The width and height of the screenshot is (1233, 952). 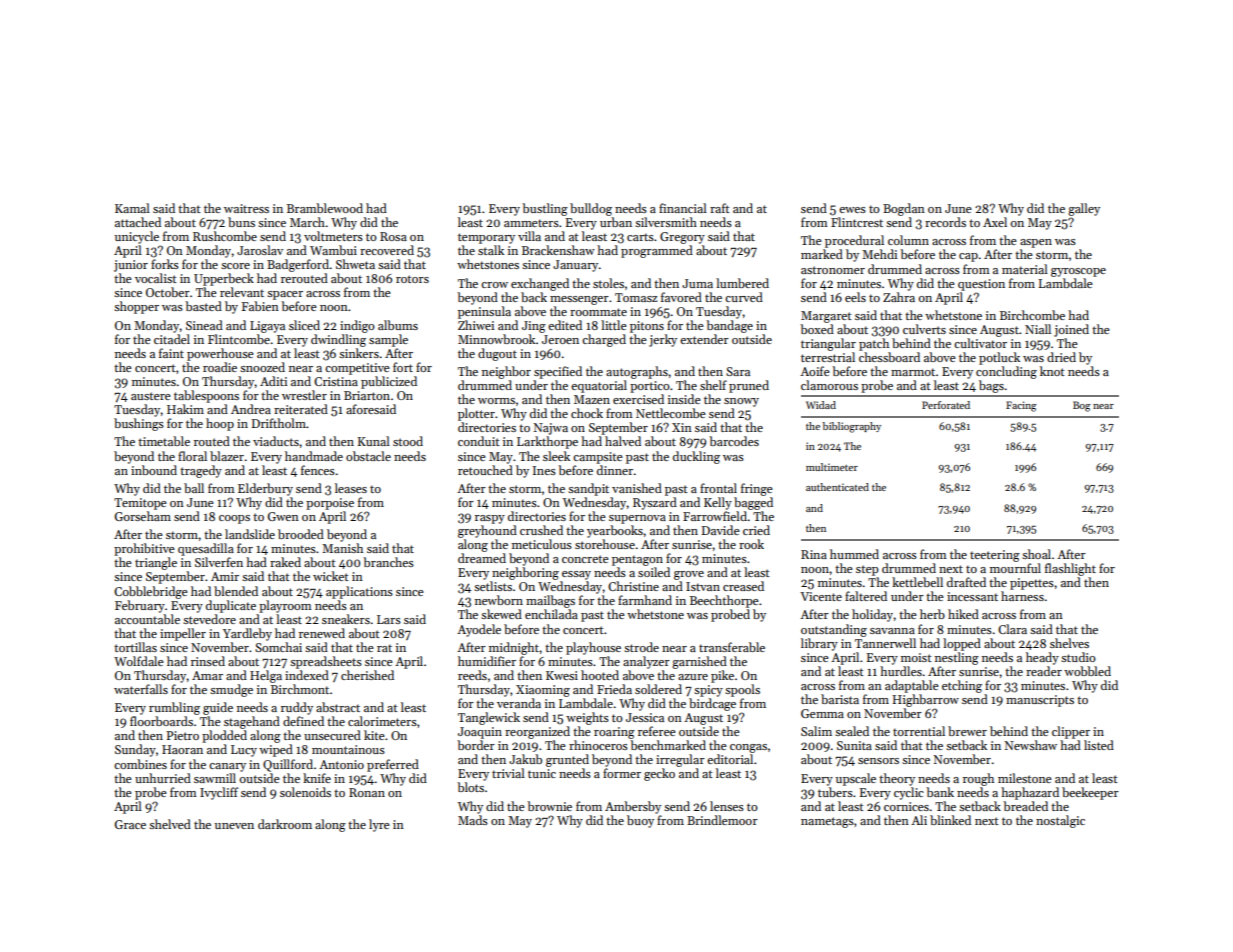 What do you see at coordinates (855, 297) in the screenshot?
I see `eels` at bounding box center [855, 297].
